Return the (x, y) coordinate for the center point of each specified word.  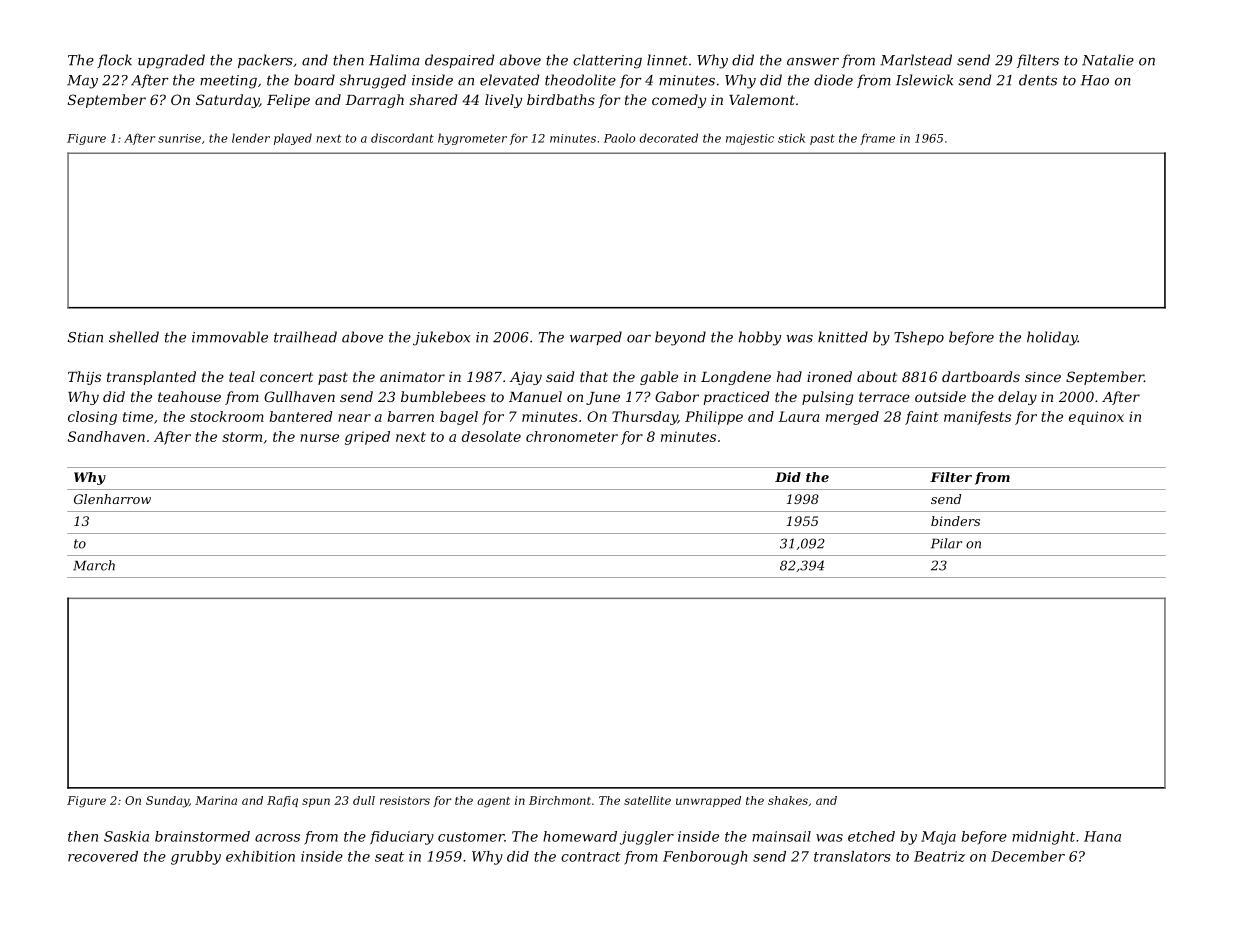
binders (955, 521)
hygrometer (472, 139)
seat (389, 857)
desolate (491, 436)
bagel (459, 418)
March (94, 565)
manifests (977, 418)
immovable (230, 337)
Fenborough (705, 858)
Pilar (946, 543)
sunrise (179, 138)
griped (367, 438)
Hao (1095, 80)
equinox (1096, 418)
